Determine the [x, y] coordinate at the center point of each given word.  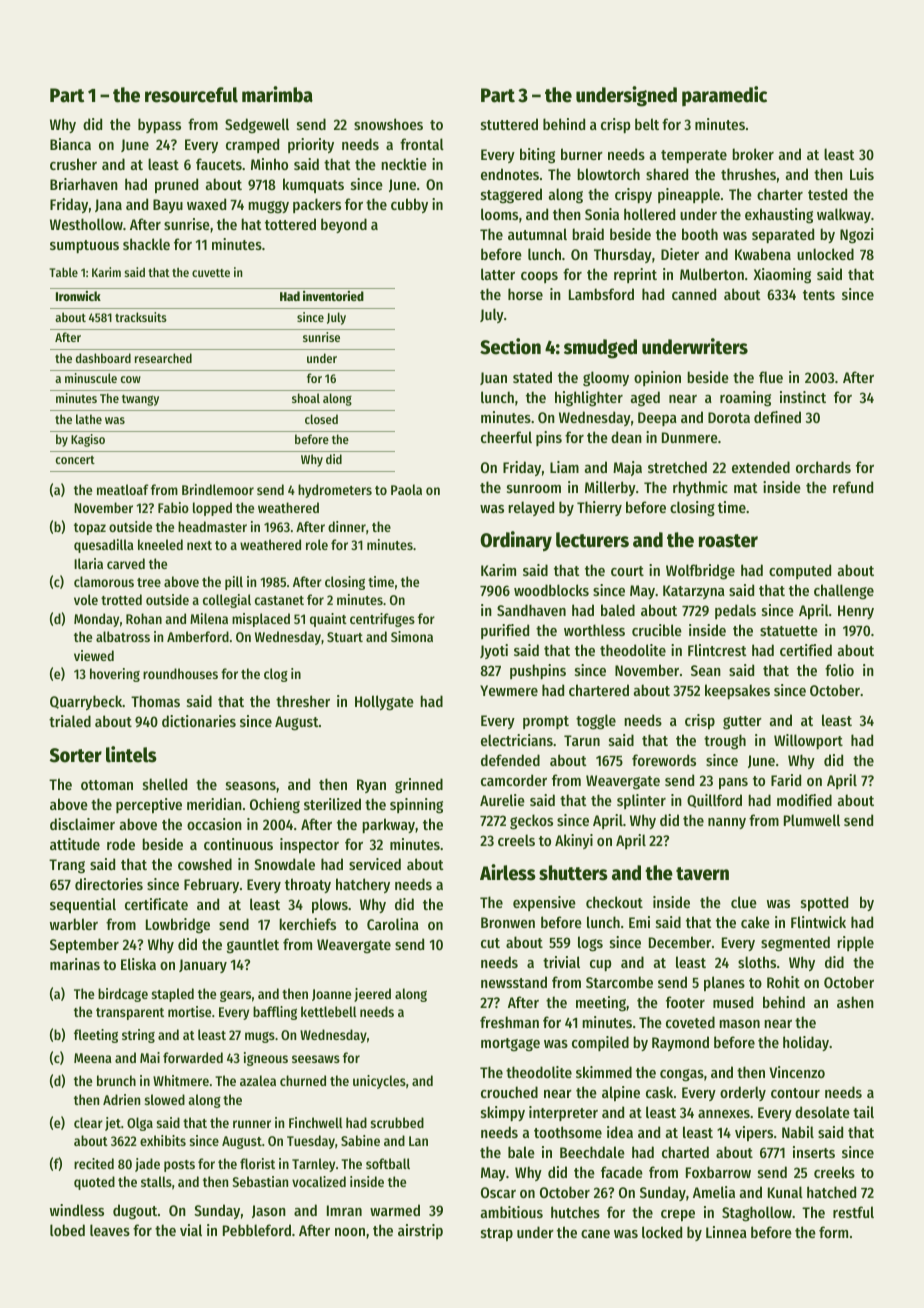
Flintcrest [717, 650]
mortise [189, 1011]
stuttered [509, 124]
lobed [67, 1230]
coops [539, 277]
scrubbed [397, 1122]
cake [755, 922]
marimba [277, 94]
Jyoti [494, 651]
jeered [372, 995]
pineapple [689, 195]
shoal [306, 398]
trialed [70, 721]
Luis [862, 174]
